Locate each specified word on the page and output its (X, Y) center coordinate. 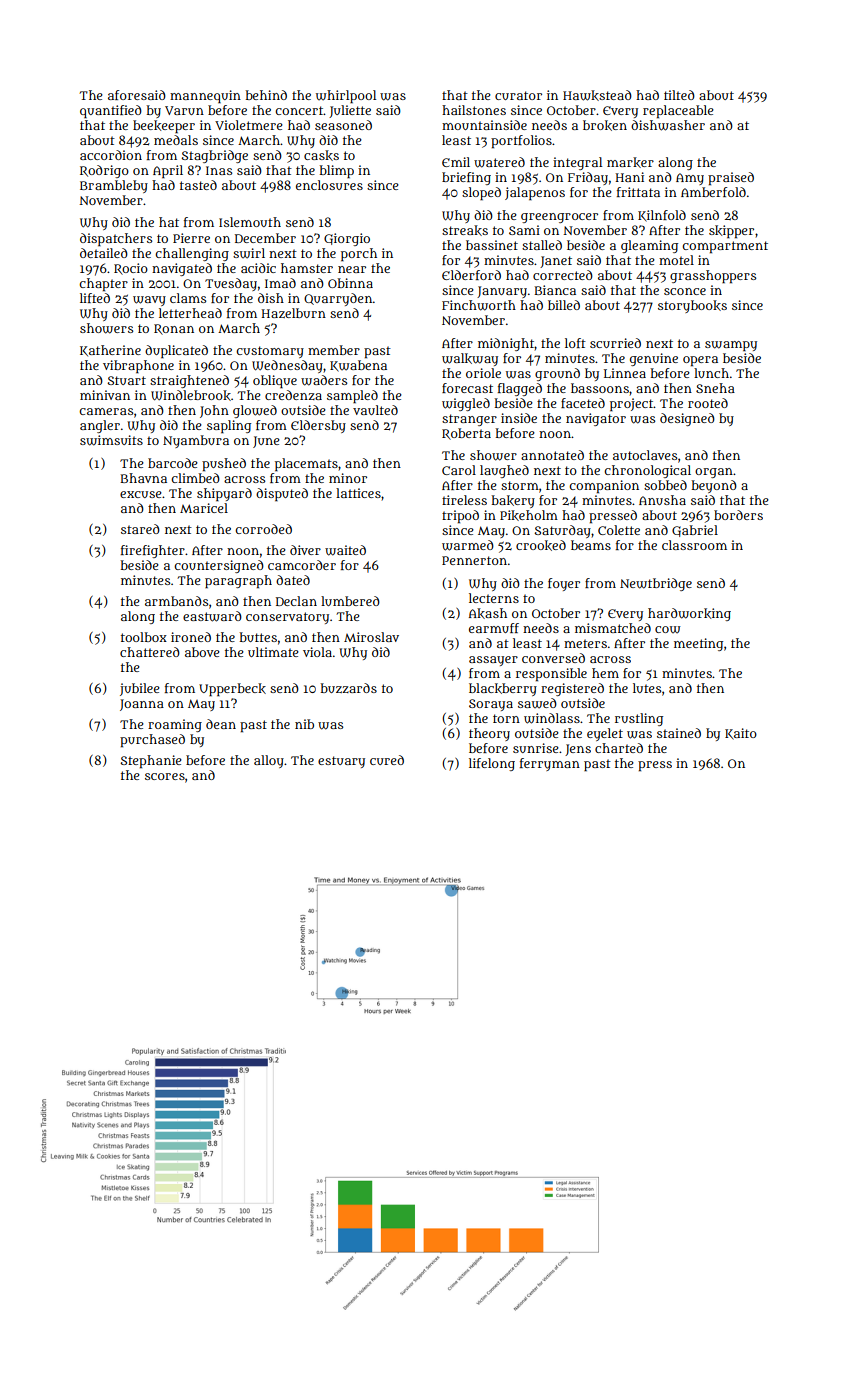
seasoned (343, 125)
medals (176, 140)
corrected (563, 275)
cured (387, 760)
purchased (152, 741)
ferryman (550, 764)
